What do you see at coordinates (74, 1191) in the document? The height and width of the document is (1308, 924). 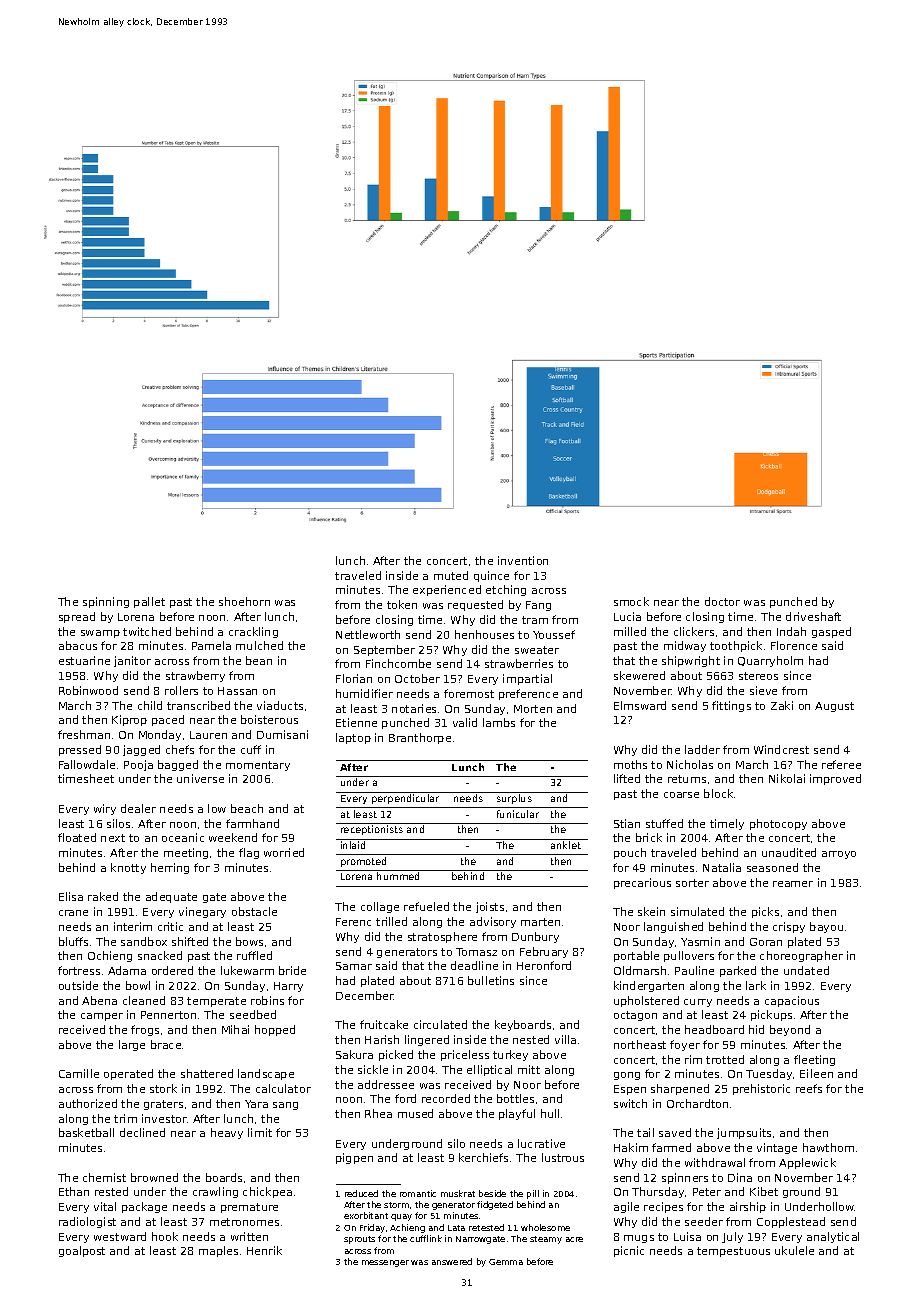 I see `Ethan` at bounding box center [74, 1191].
